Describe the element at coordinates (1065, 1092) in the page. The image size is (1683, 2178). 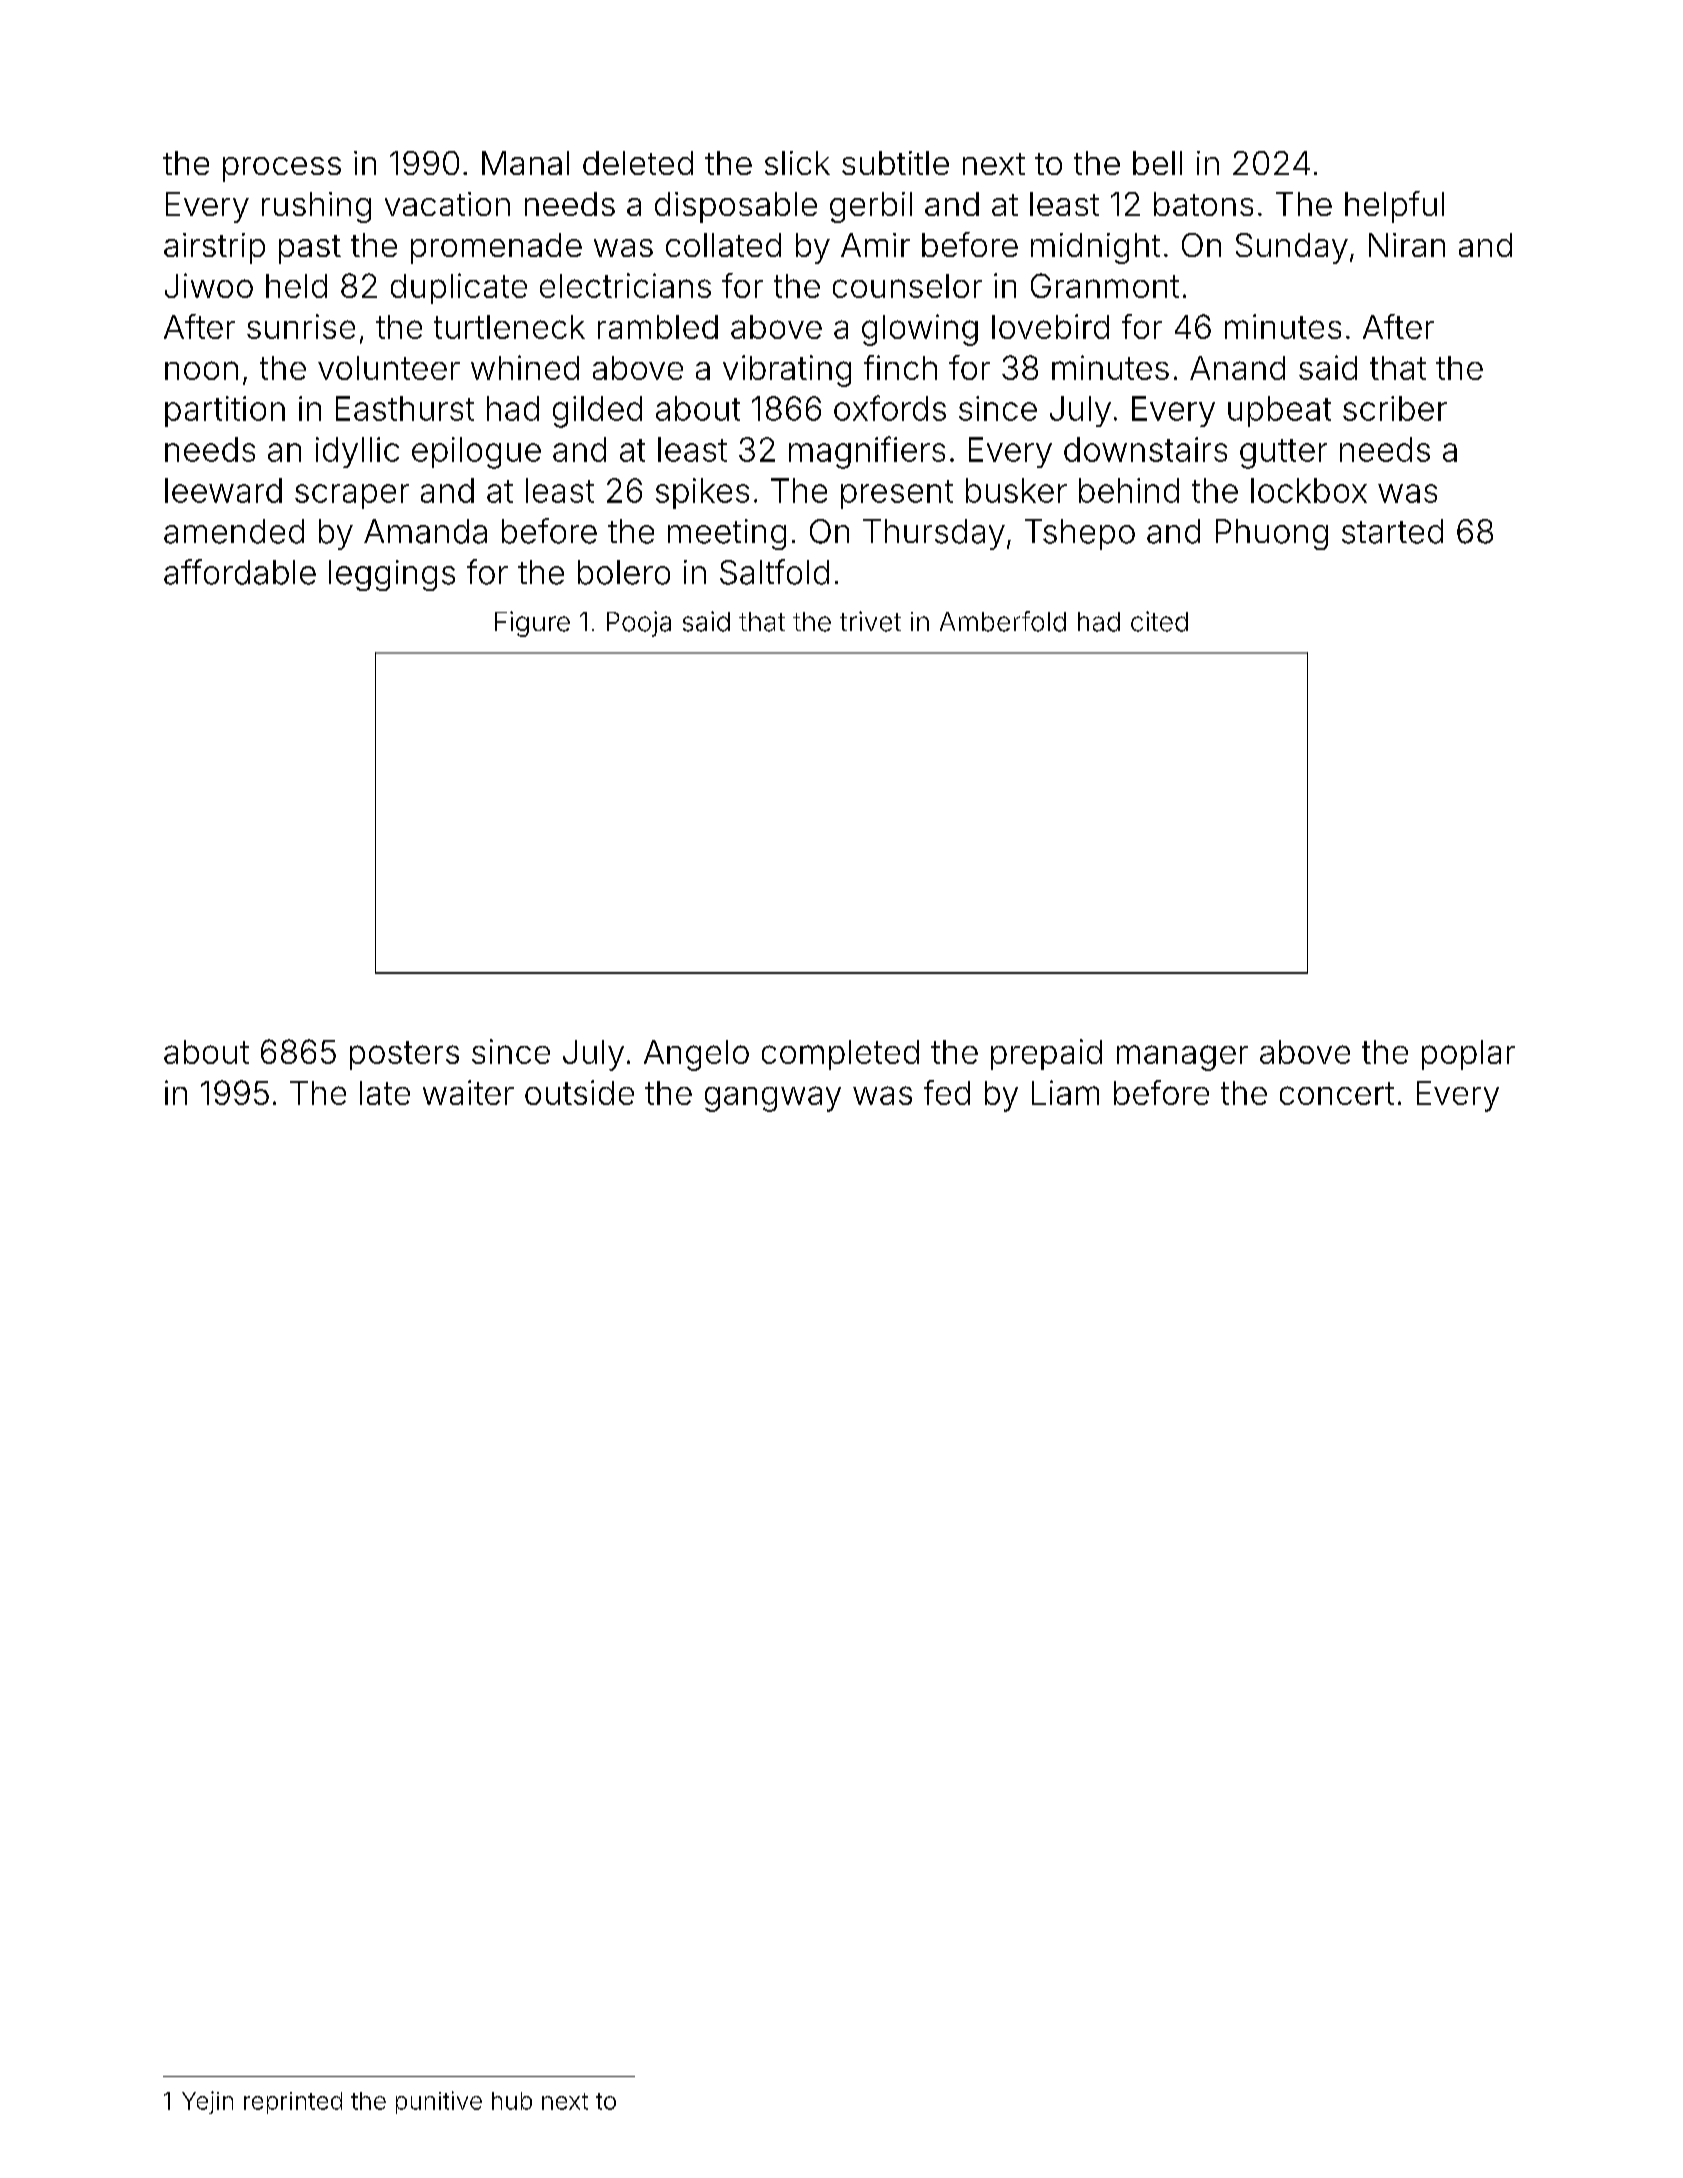
I see `Liam` at that location.
